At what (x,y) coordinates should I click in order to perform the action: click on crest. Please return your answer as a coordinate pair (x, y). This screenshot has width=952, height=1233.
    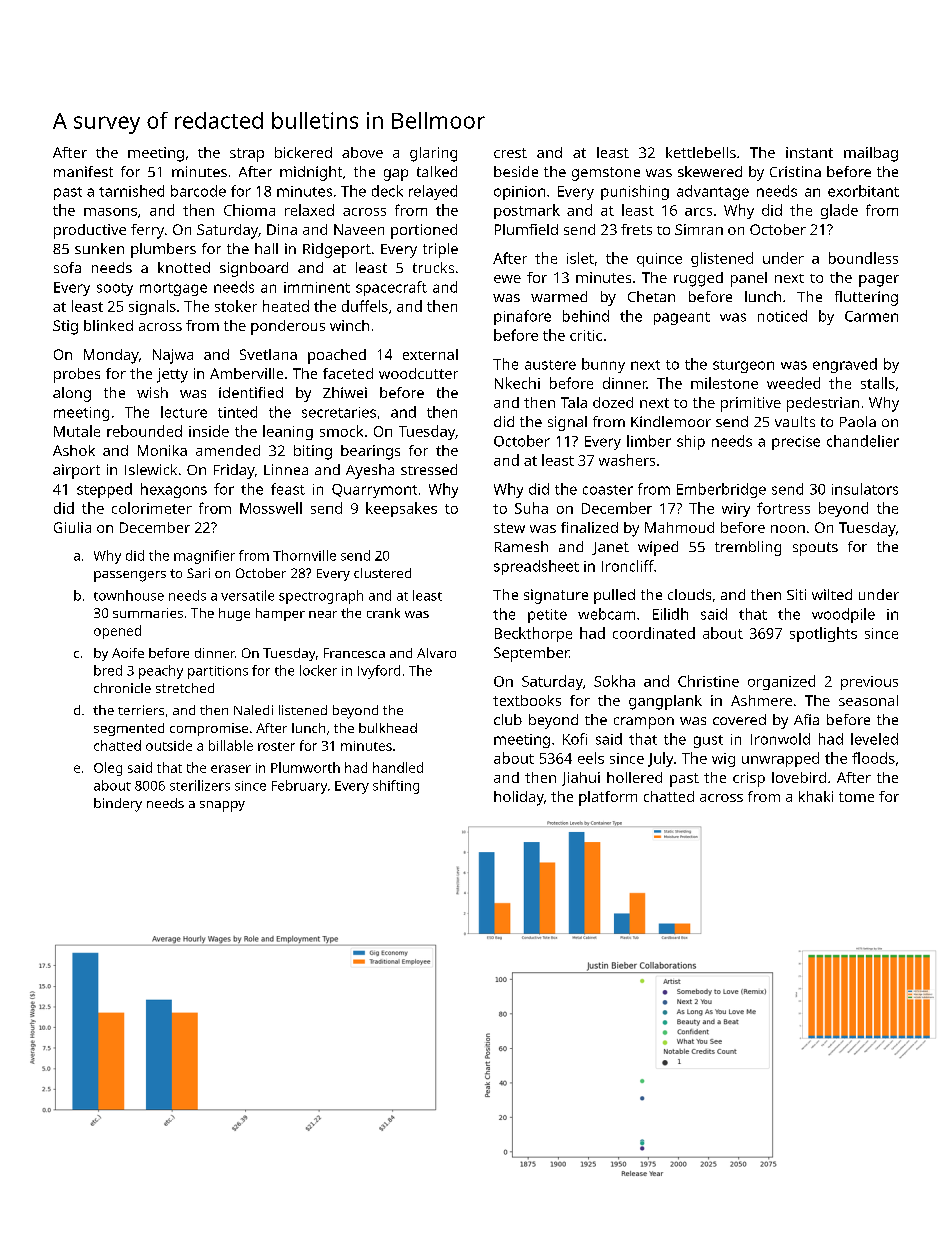
    Looking at the image, I should click on (510, 153).
